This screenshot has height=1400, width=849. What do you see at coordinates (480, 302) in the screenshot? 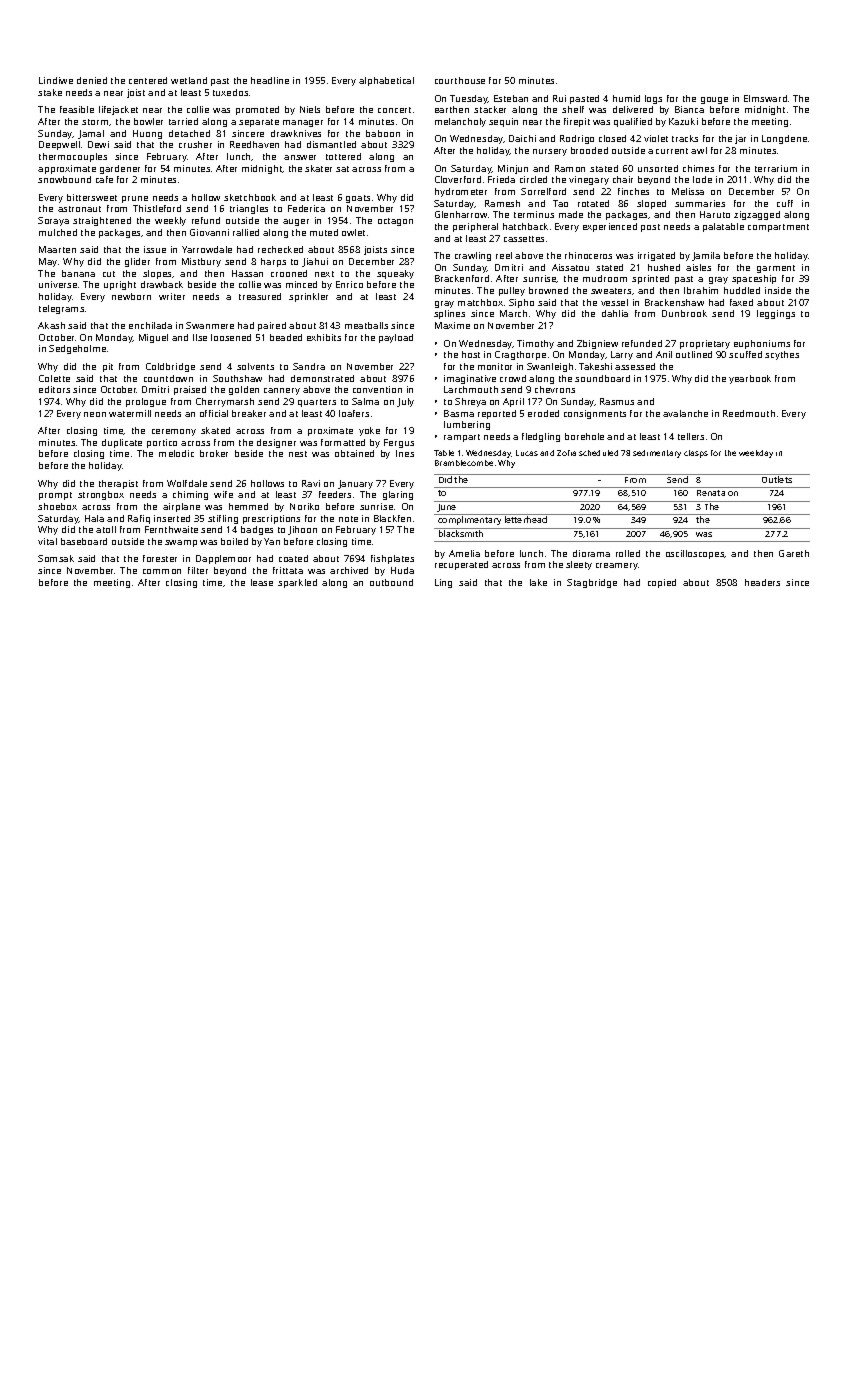
I see `matchbox` at bounding box center [480, 302].
